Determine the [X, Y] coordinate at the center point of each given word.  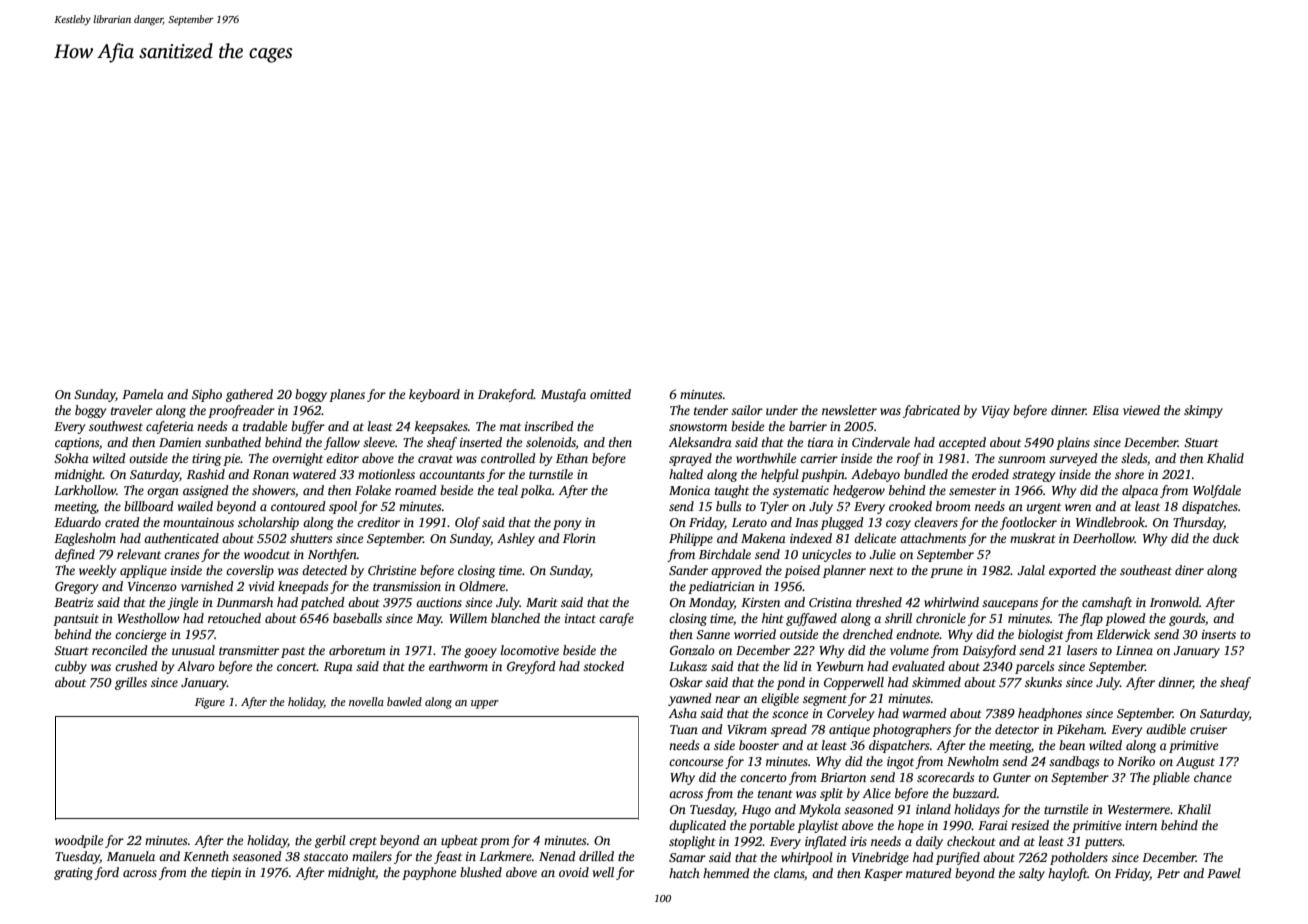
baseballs [357, 618]
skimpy [1203, 411]
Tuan [684, 729]
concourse [696, 762]
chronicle [941, 618]
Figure [210, 703]
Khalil [1194, 809]
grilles [131, 683]
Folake [373, 490]
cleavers [936, 522]
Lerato [749, 522]
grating [73, 874]
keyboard [434, 395]
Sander [688, 570]
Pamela [143, 394]
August [1195, 763]
